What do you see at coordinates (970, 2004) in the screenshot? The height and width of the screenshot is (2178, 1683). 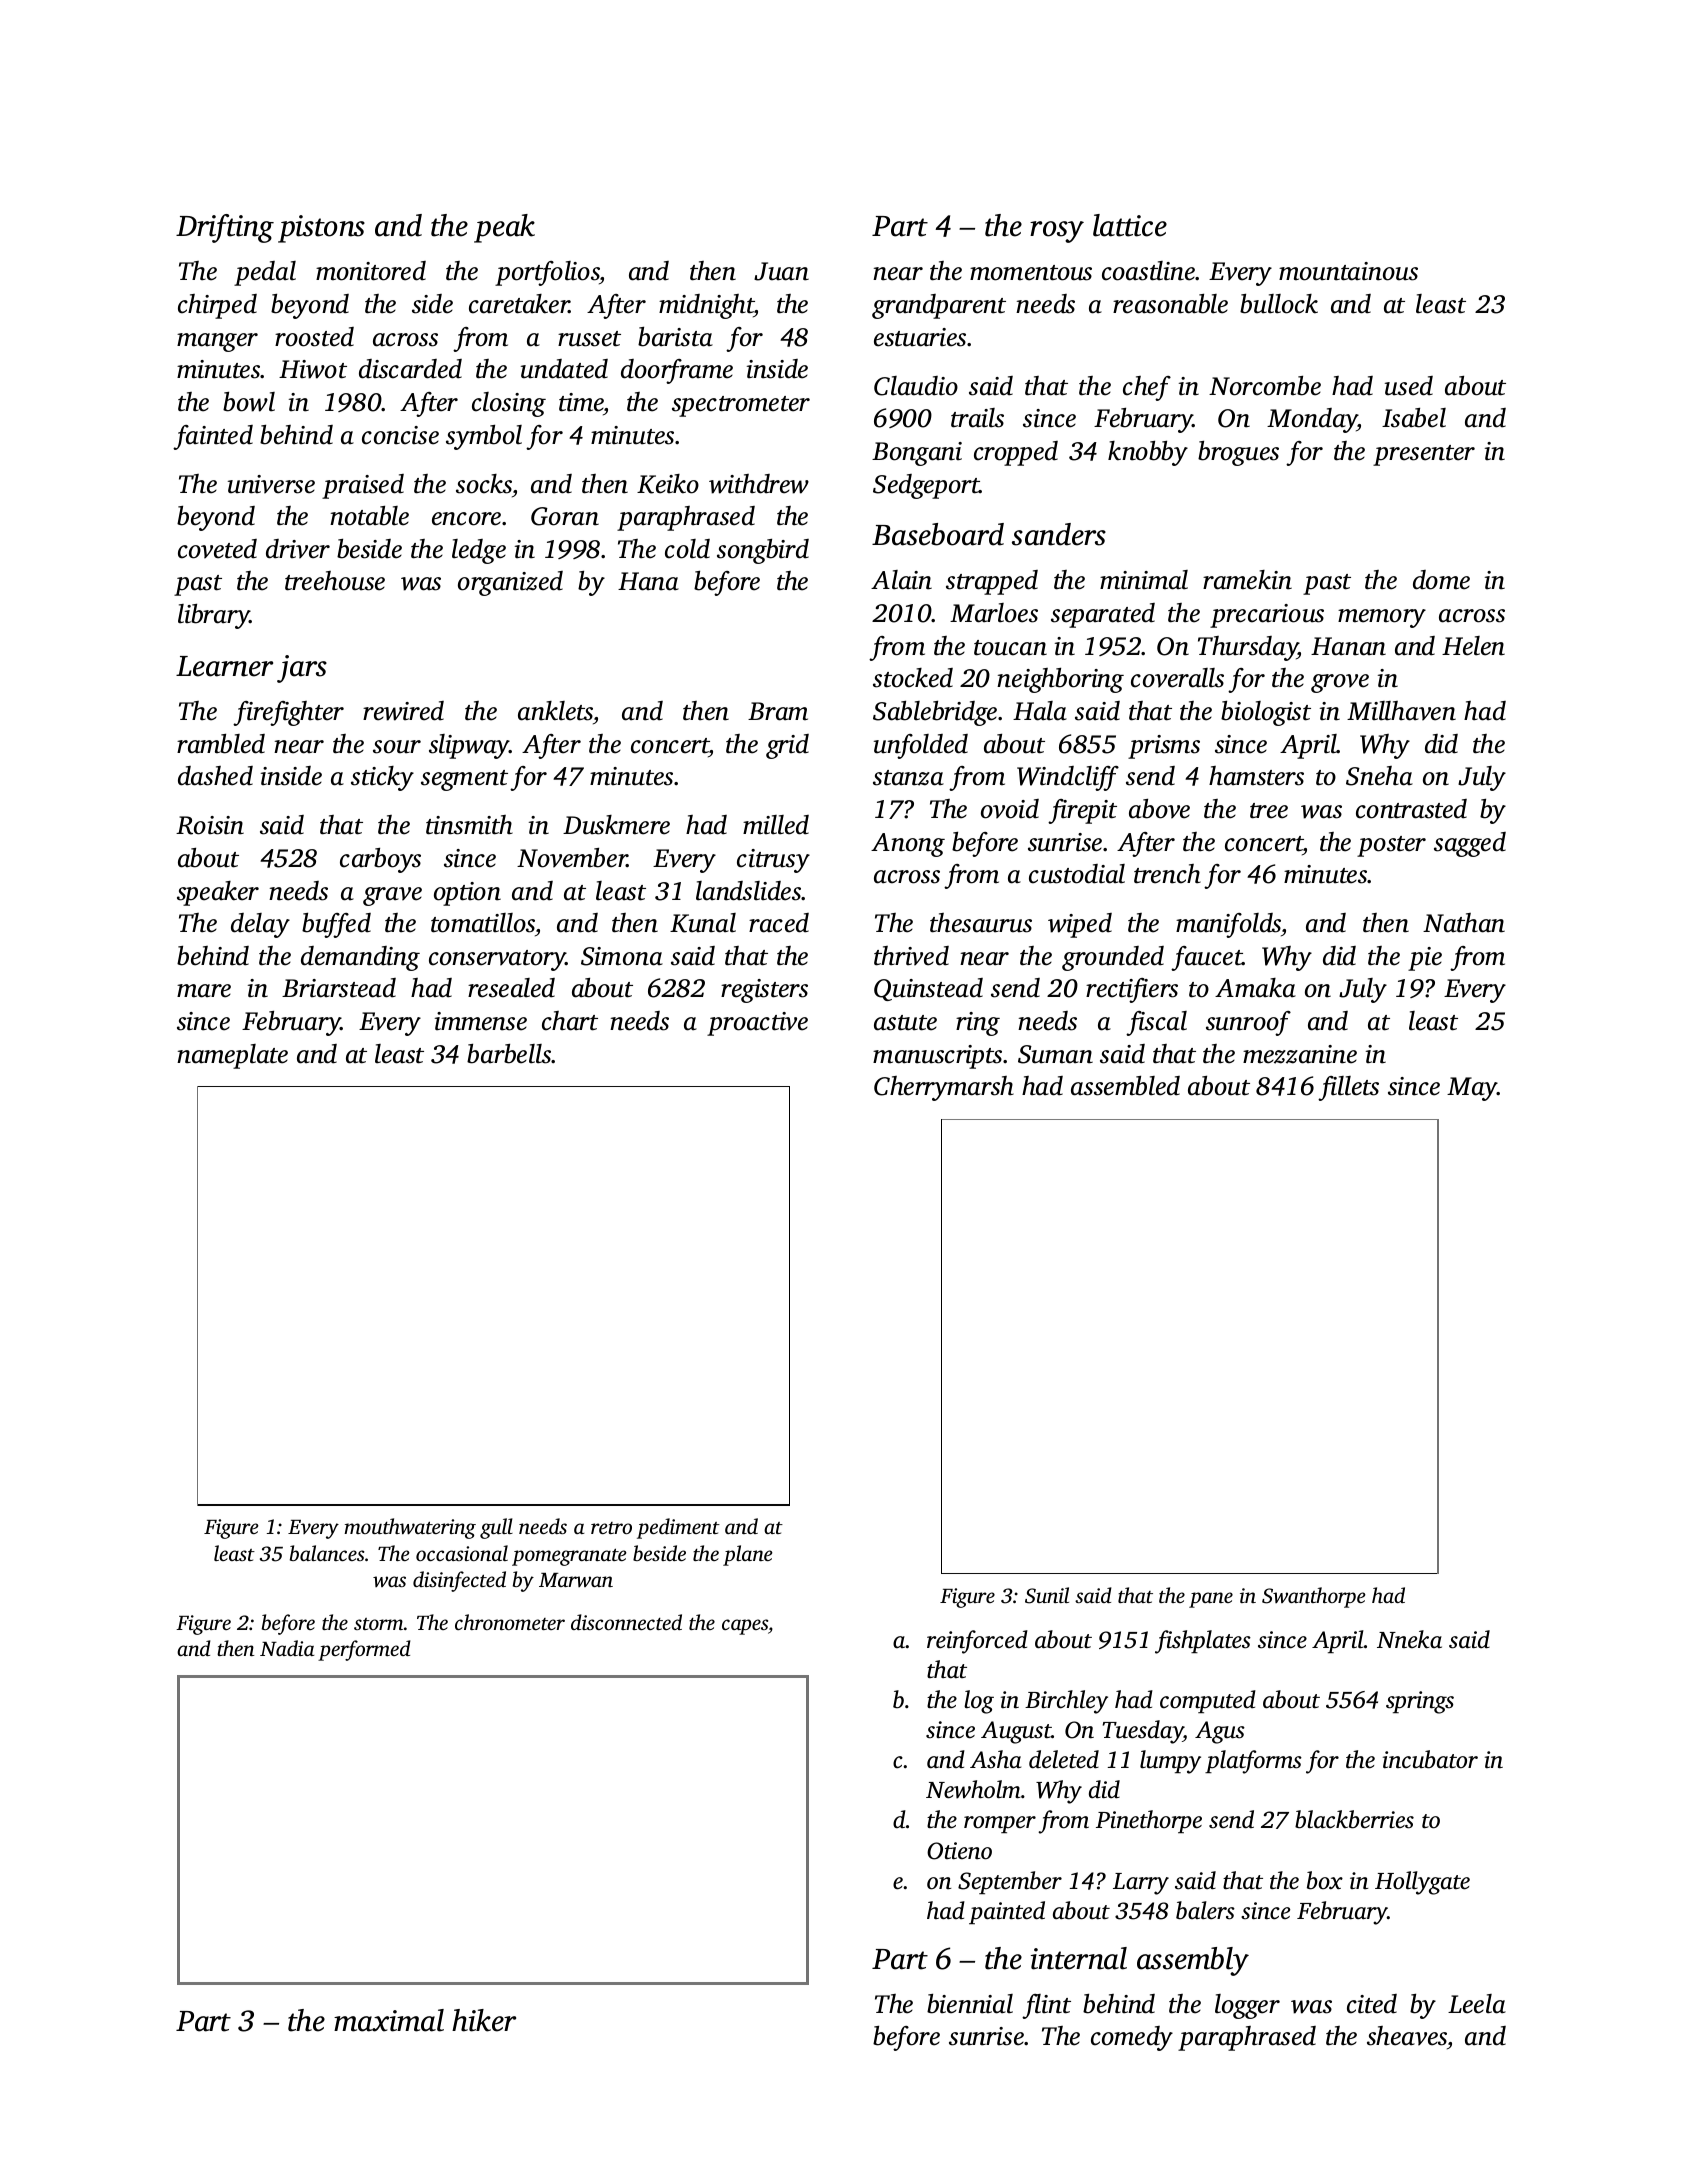 I see `biennial` at bounding box center [970, 2004].
